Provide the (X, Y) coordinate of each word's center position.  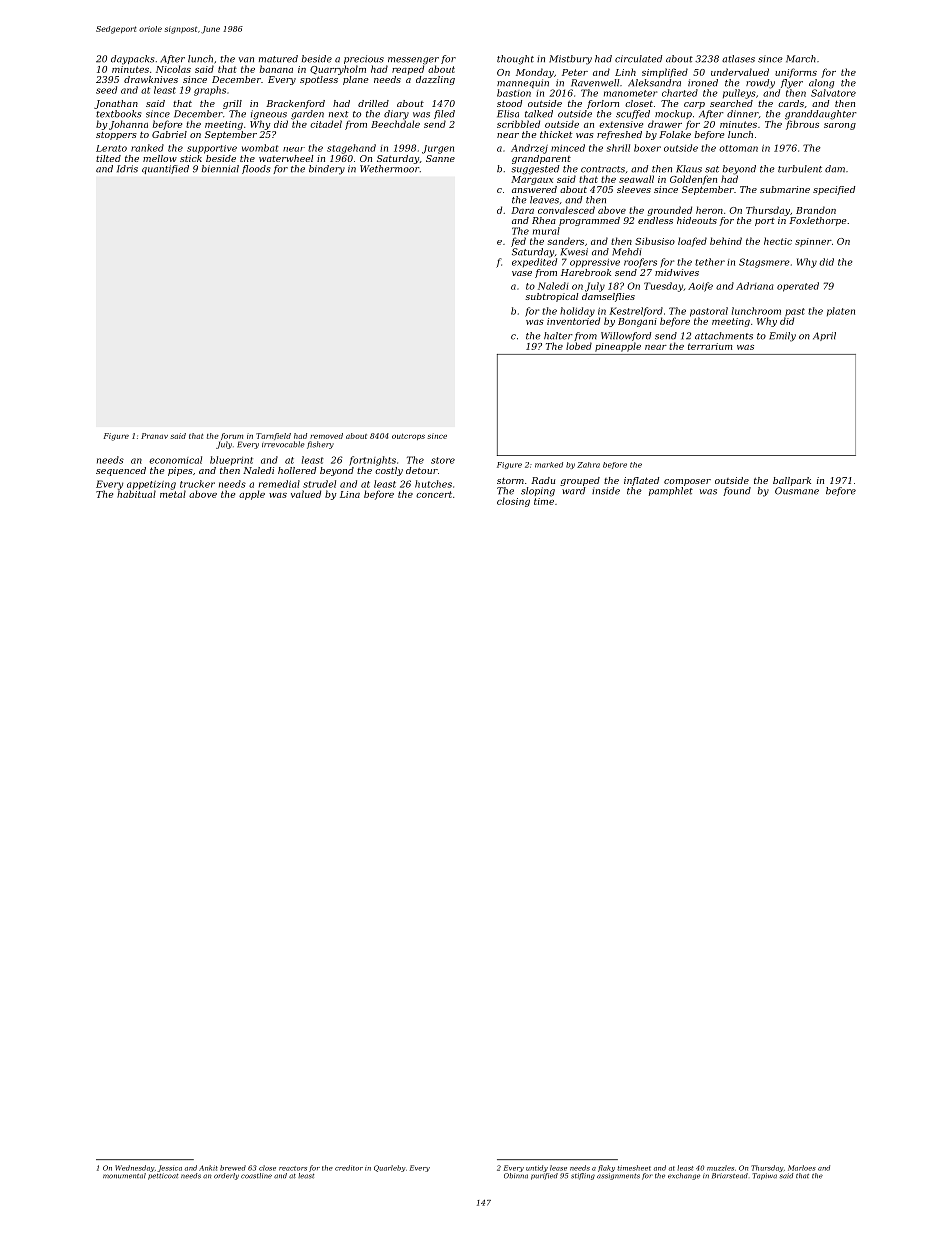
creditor (349, 1168)
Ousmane (797, 491)
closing (513, 502)
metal (173, 494)
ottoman (738, 148)
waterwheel (286, 158)
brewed (233, 1168)
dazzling (435, 80)
